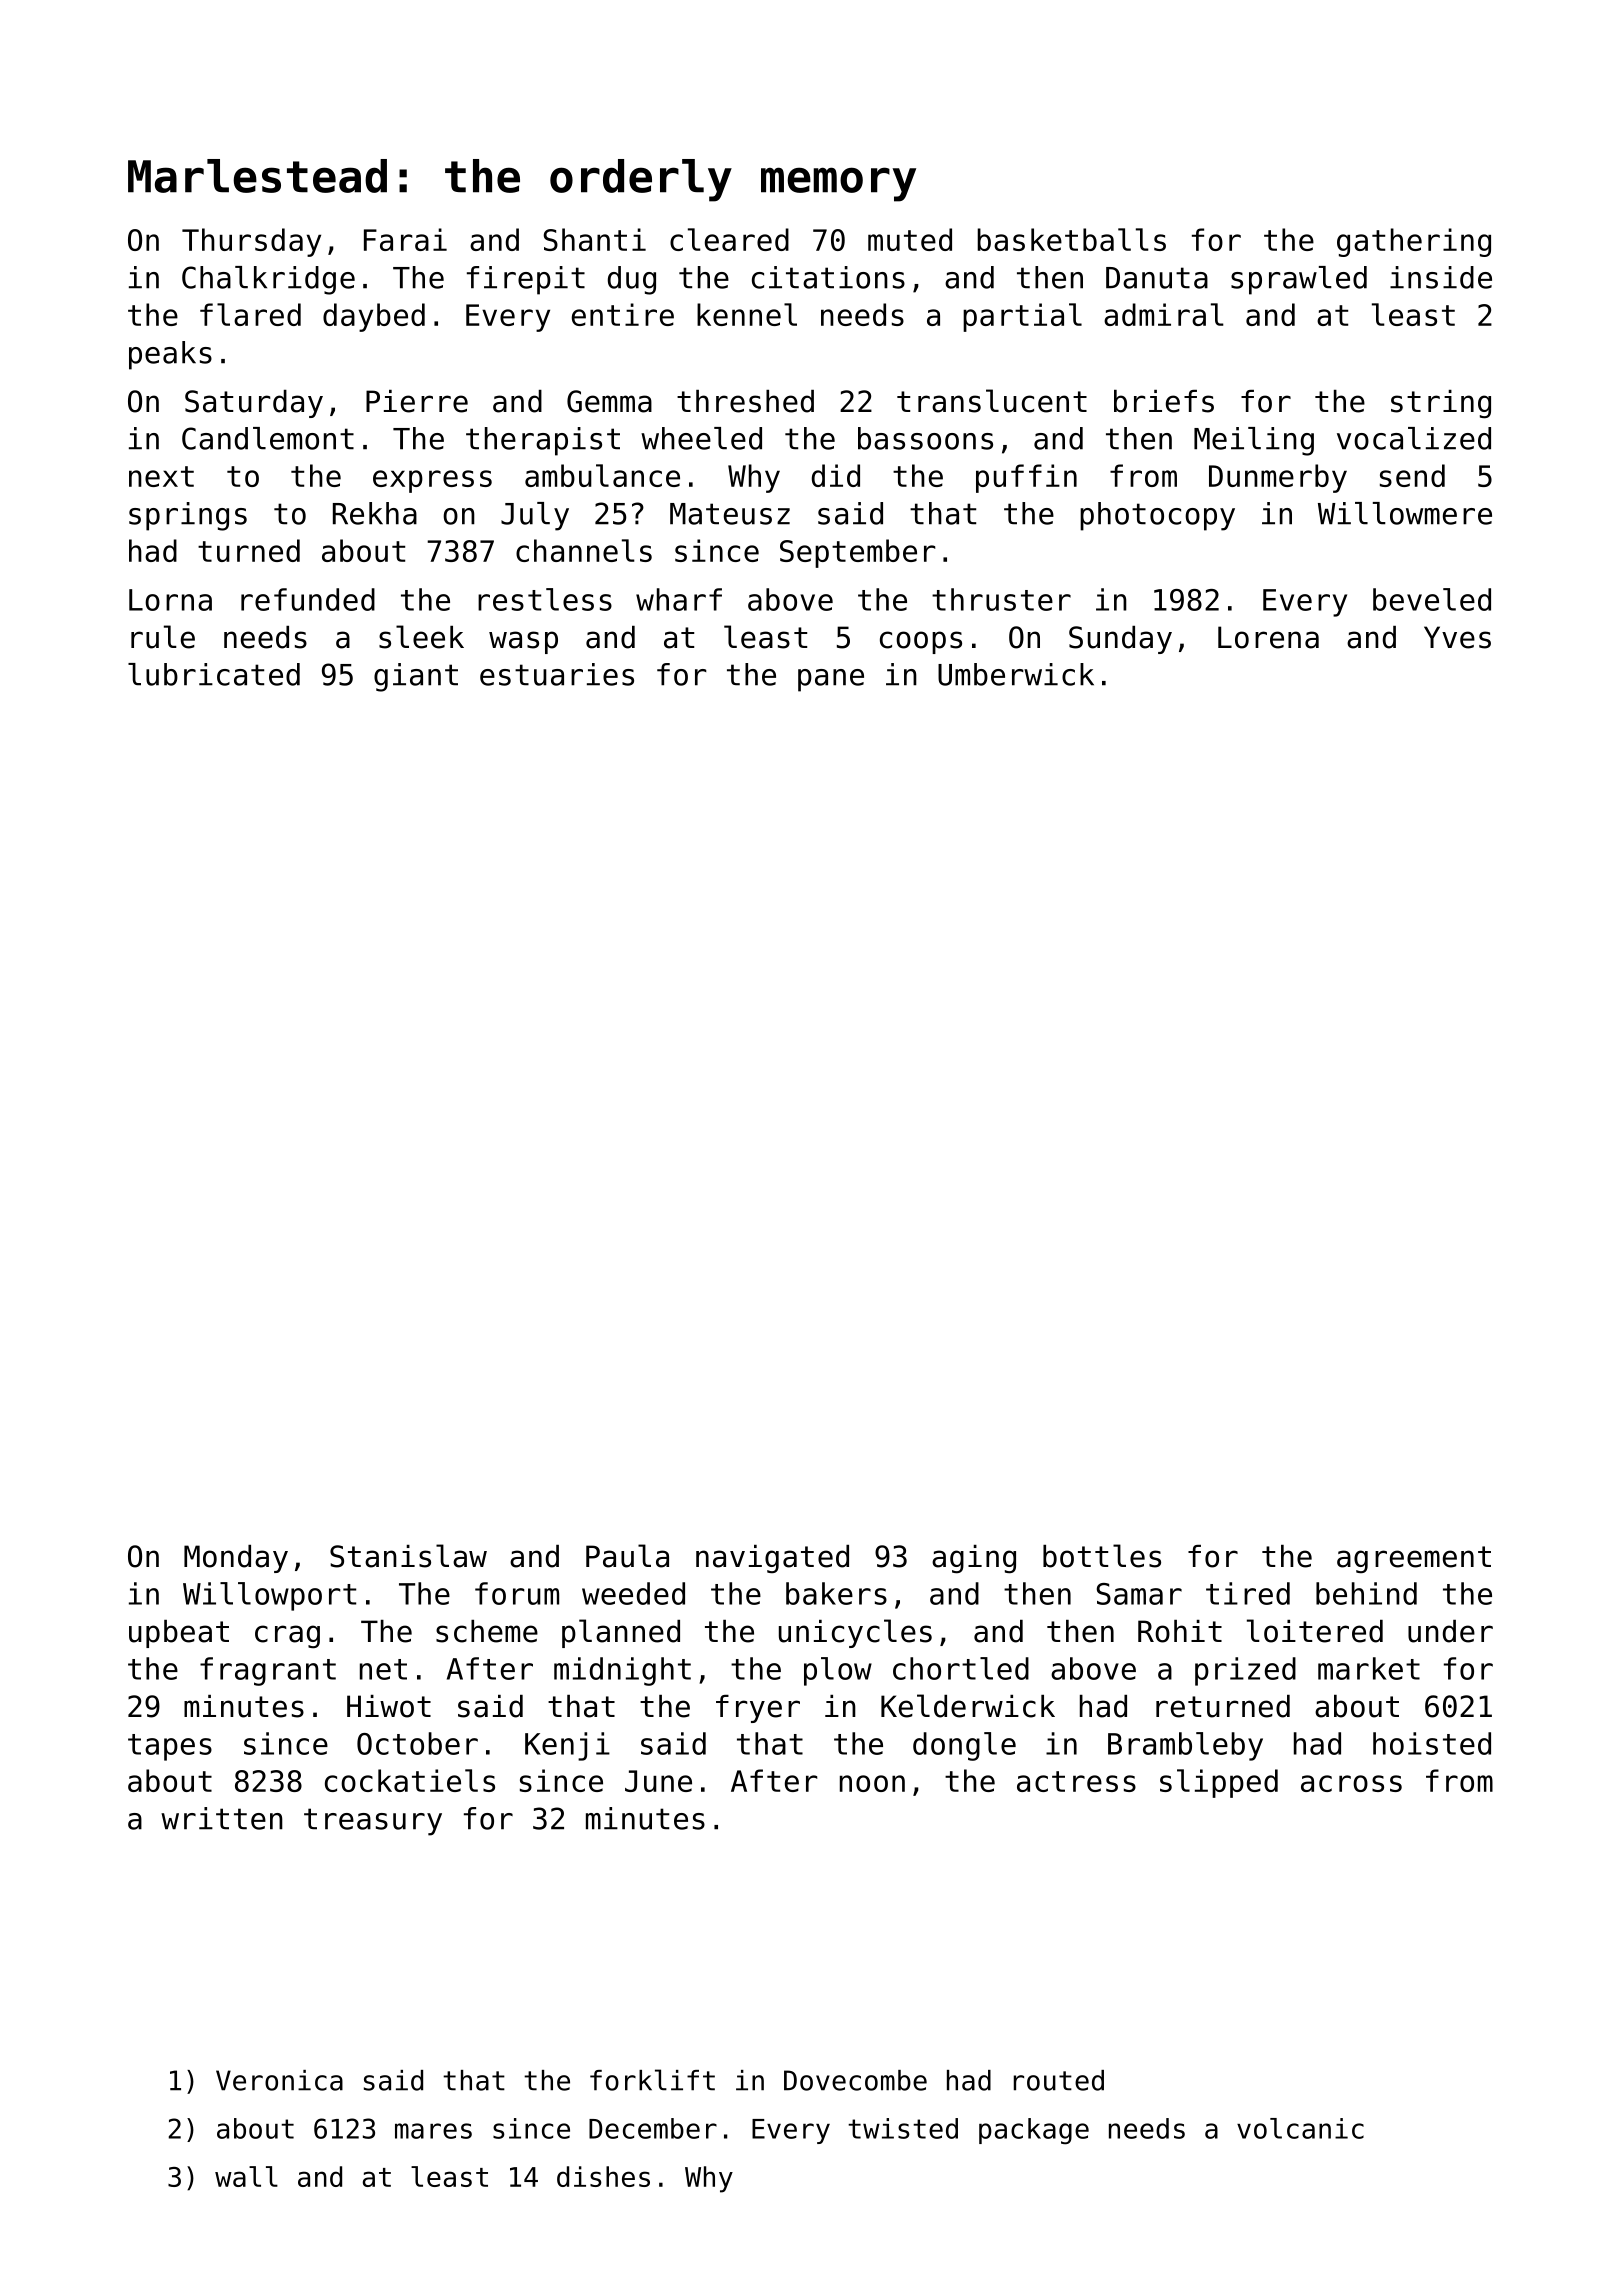  I want to click on translucent, so click(992, 401).
